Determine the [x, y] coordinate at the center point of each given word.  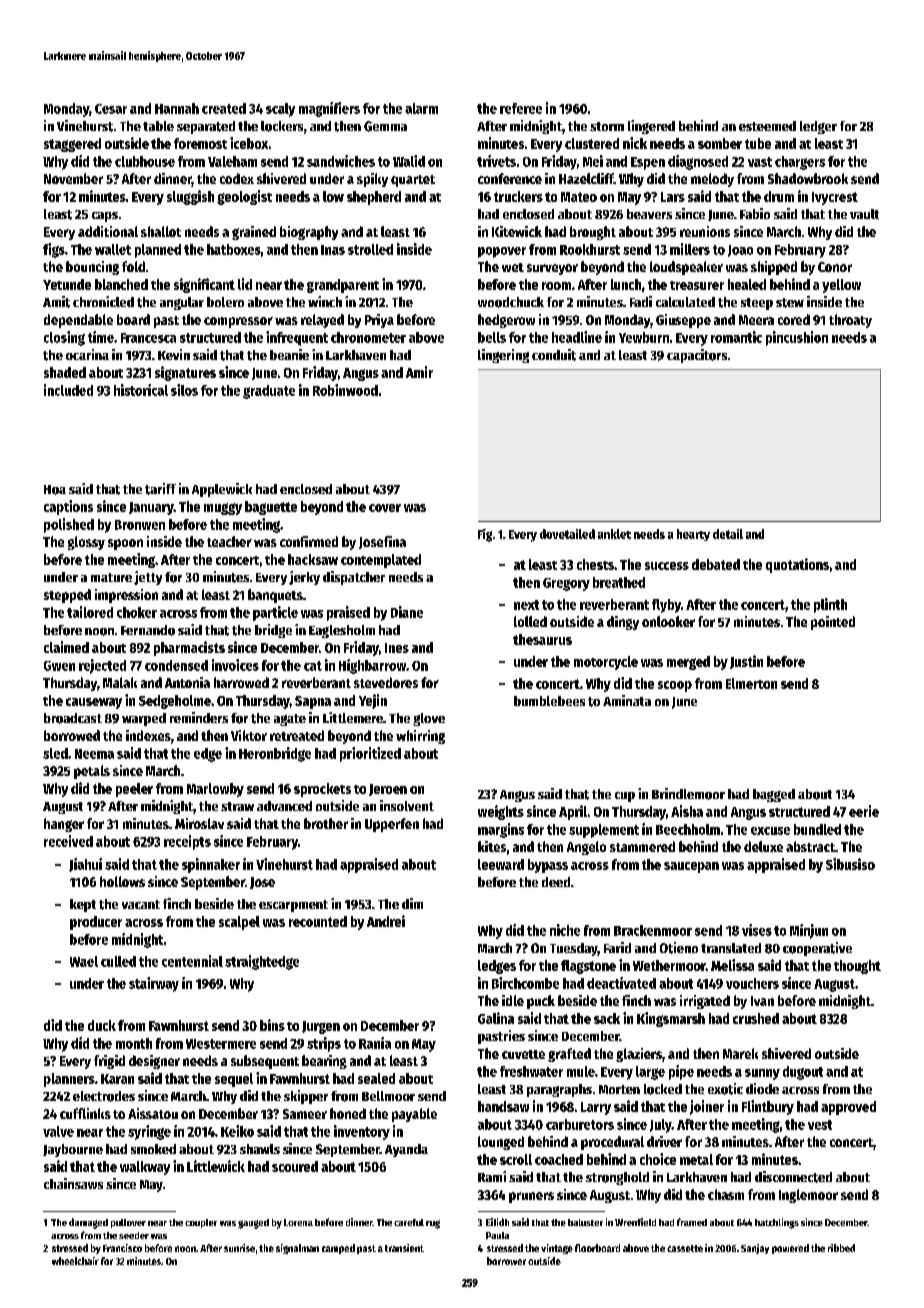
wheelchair [75, 1261]
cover [385, 508]
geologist [244, 197]
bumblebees [549, 701]
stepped [67, 596]
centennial [192, 961]
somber [720, 143]
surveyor [552, 269]
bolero [225, 302]
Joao [740, 251]
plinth [830, 605]
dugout [803, 1073]
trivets [496, 161]
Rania [375, 1043]
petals [92, 772]
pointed [833, 623]
